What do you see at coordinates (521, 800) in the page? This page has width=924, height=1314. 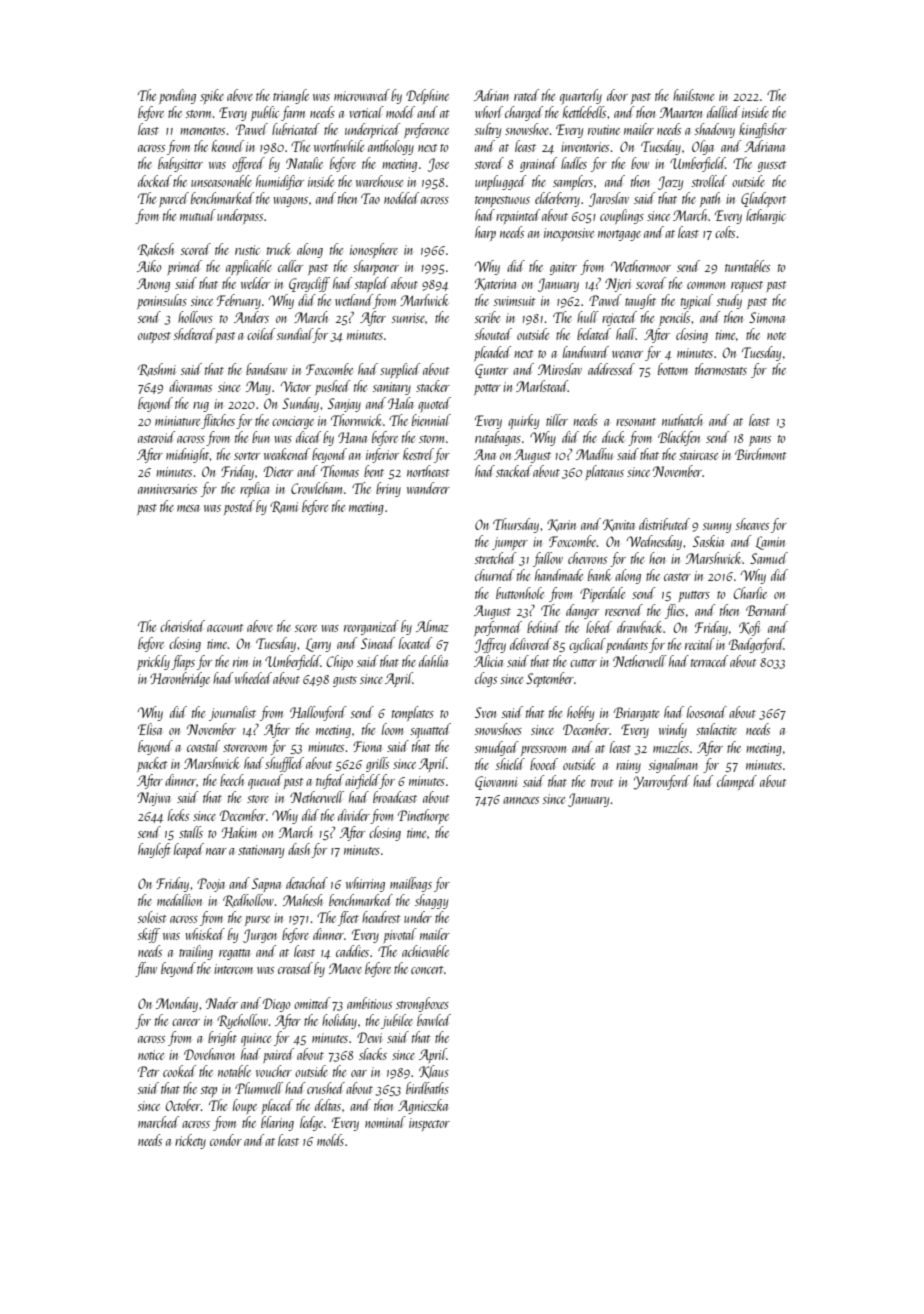 I see `annexes` at bounding box center [521, 800].
